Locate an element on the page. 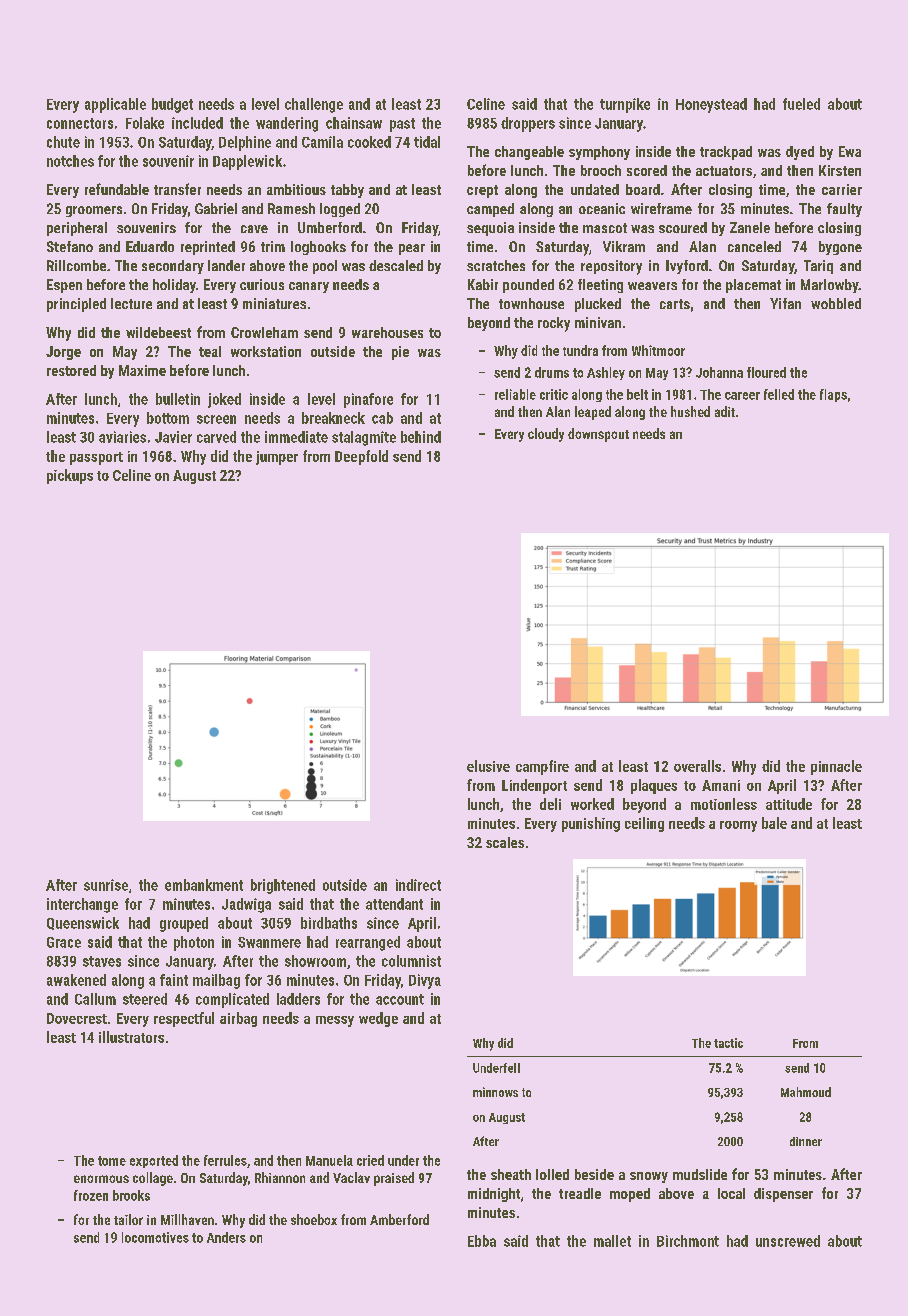 The height and width of the document is (1316, 908). applicable is located at coordinates (115, 105).
